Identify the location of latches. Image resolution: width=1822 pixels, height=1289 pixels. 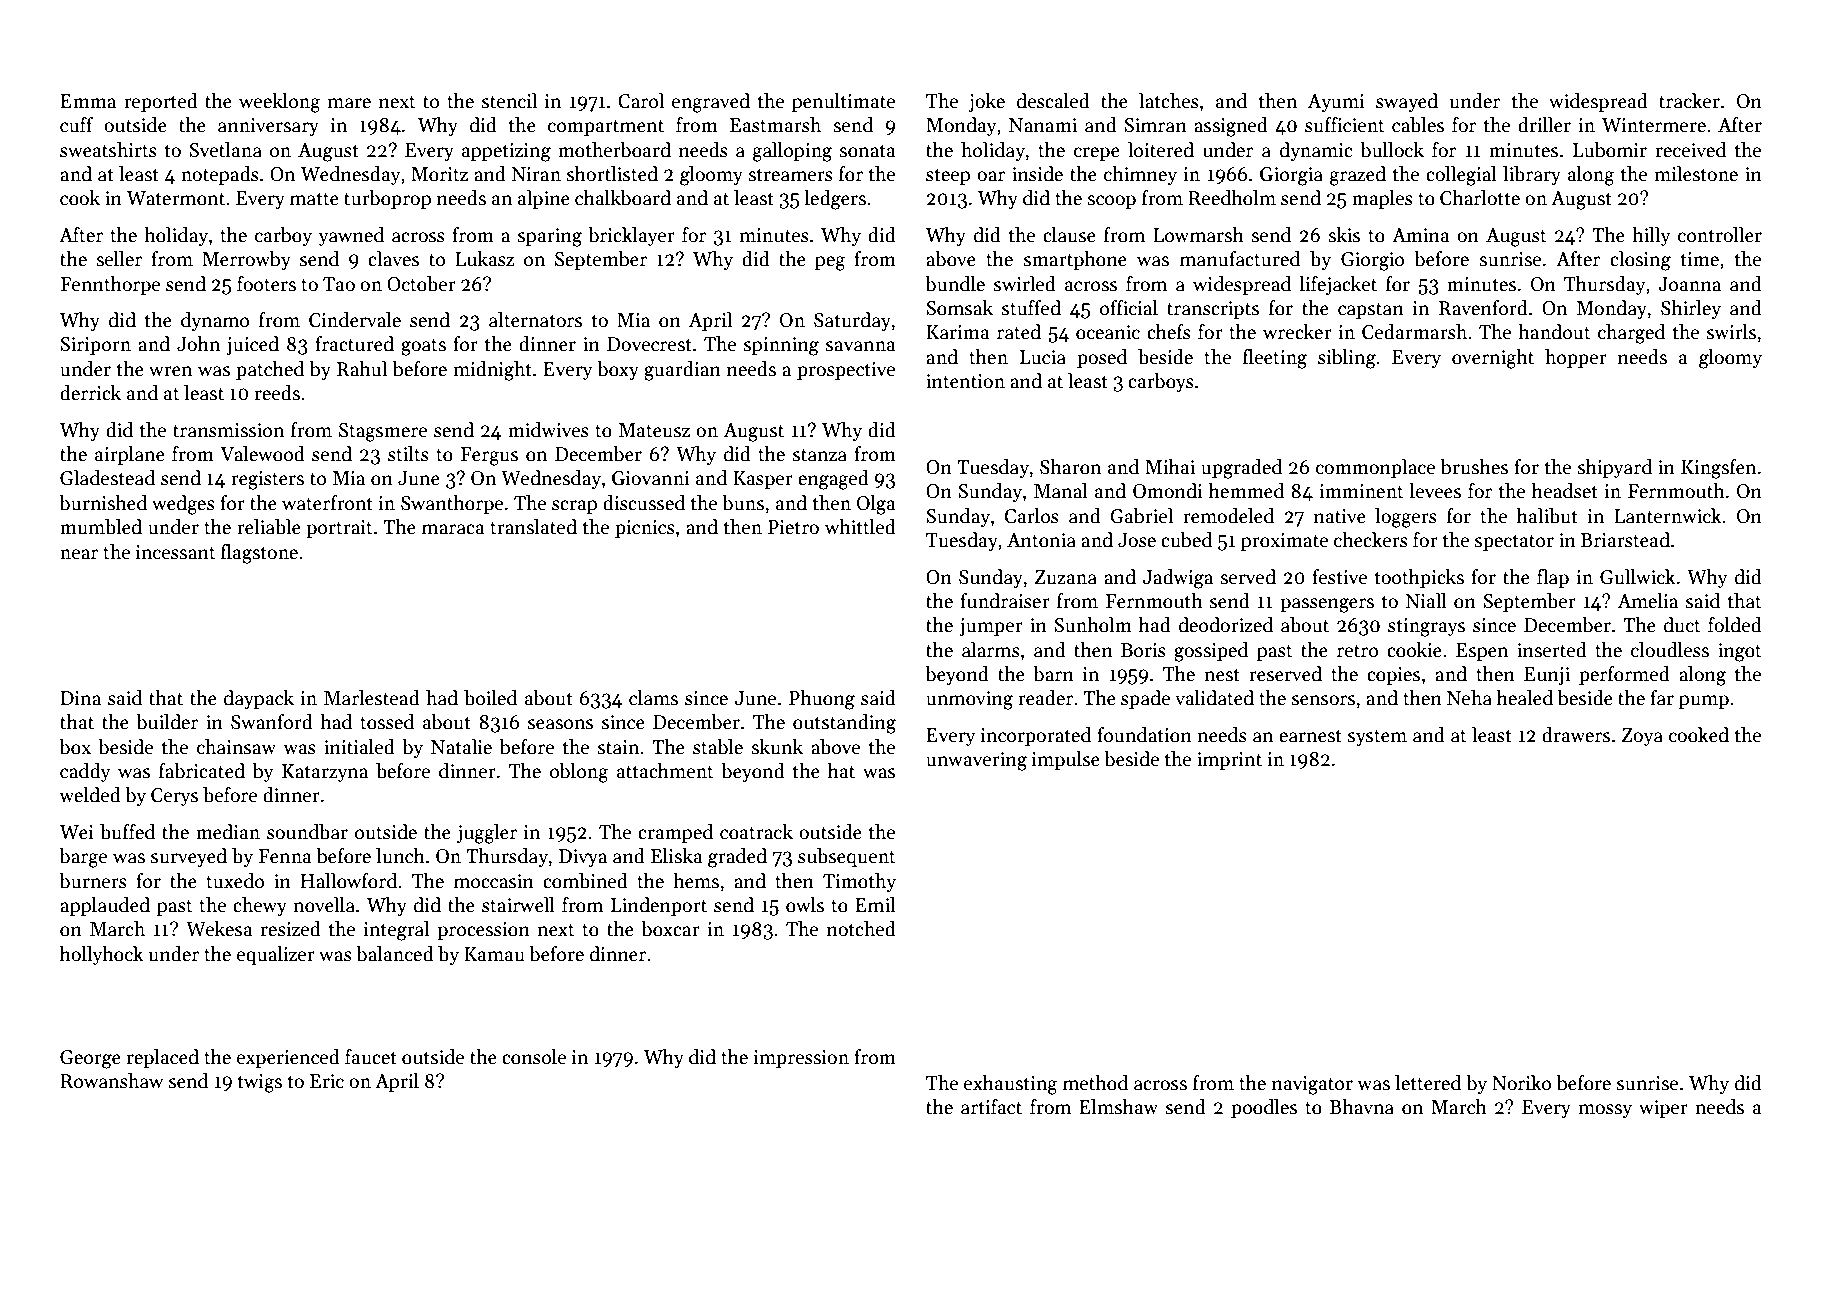
(1169, 101).
